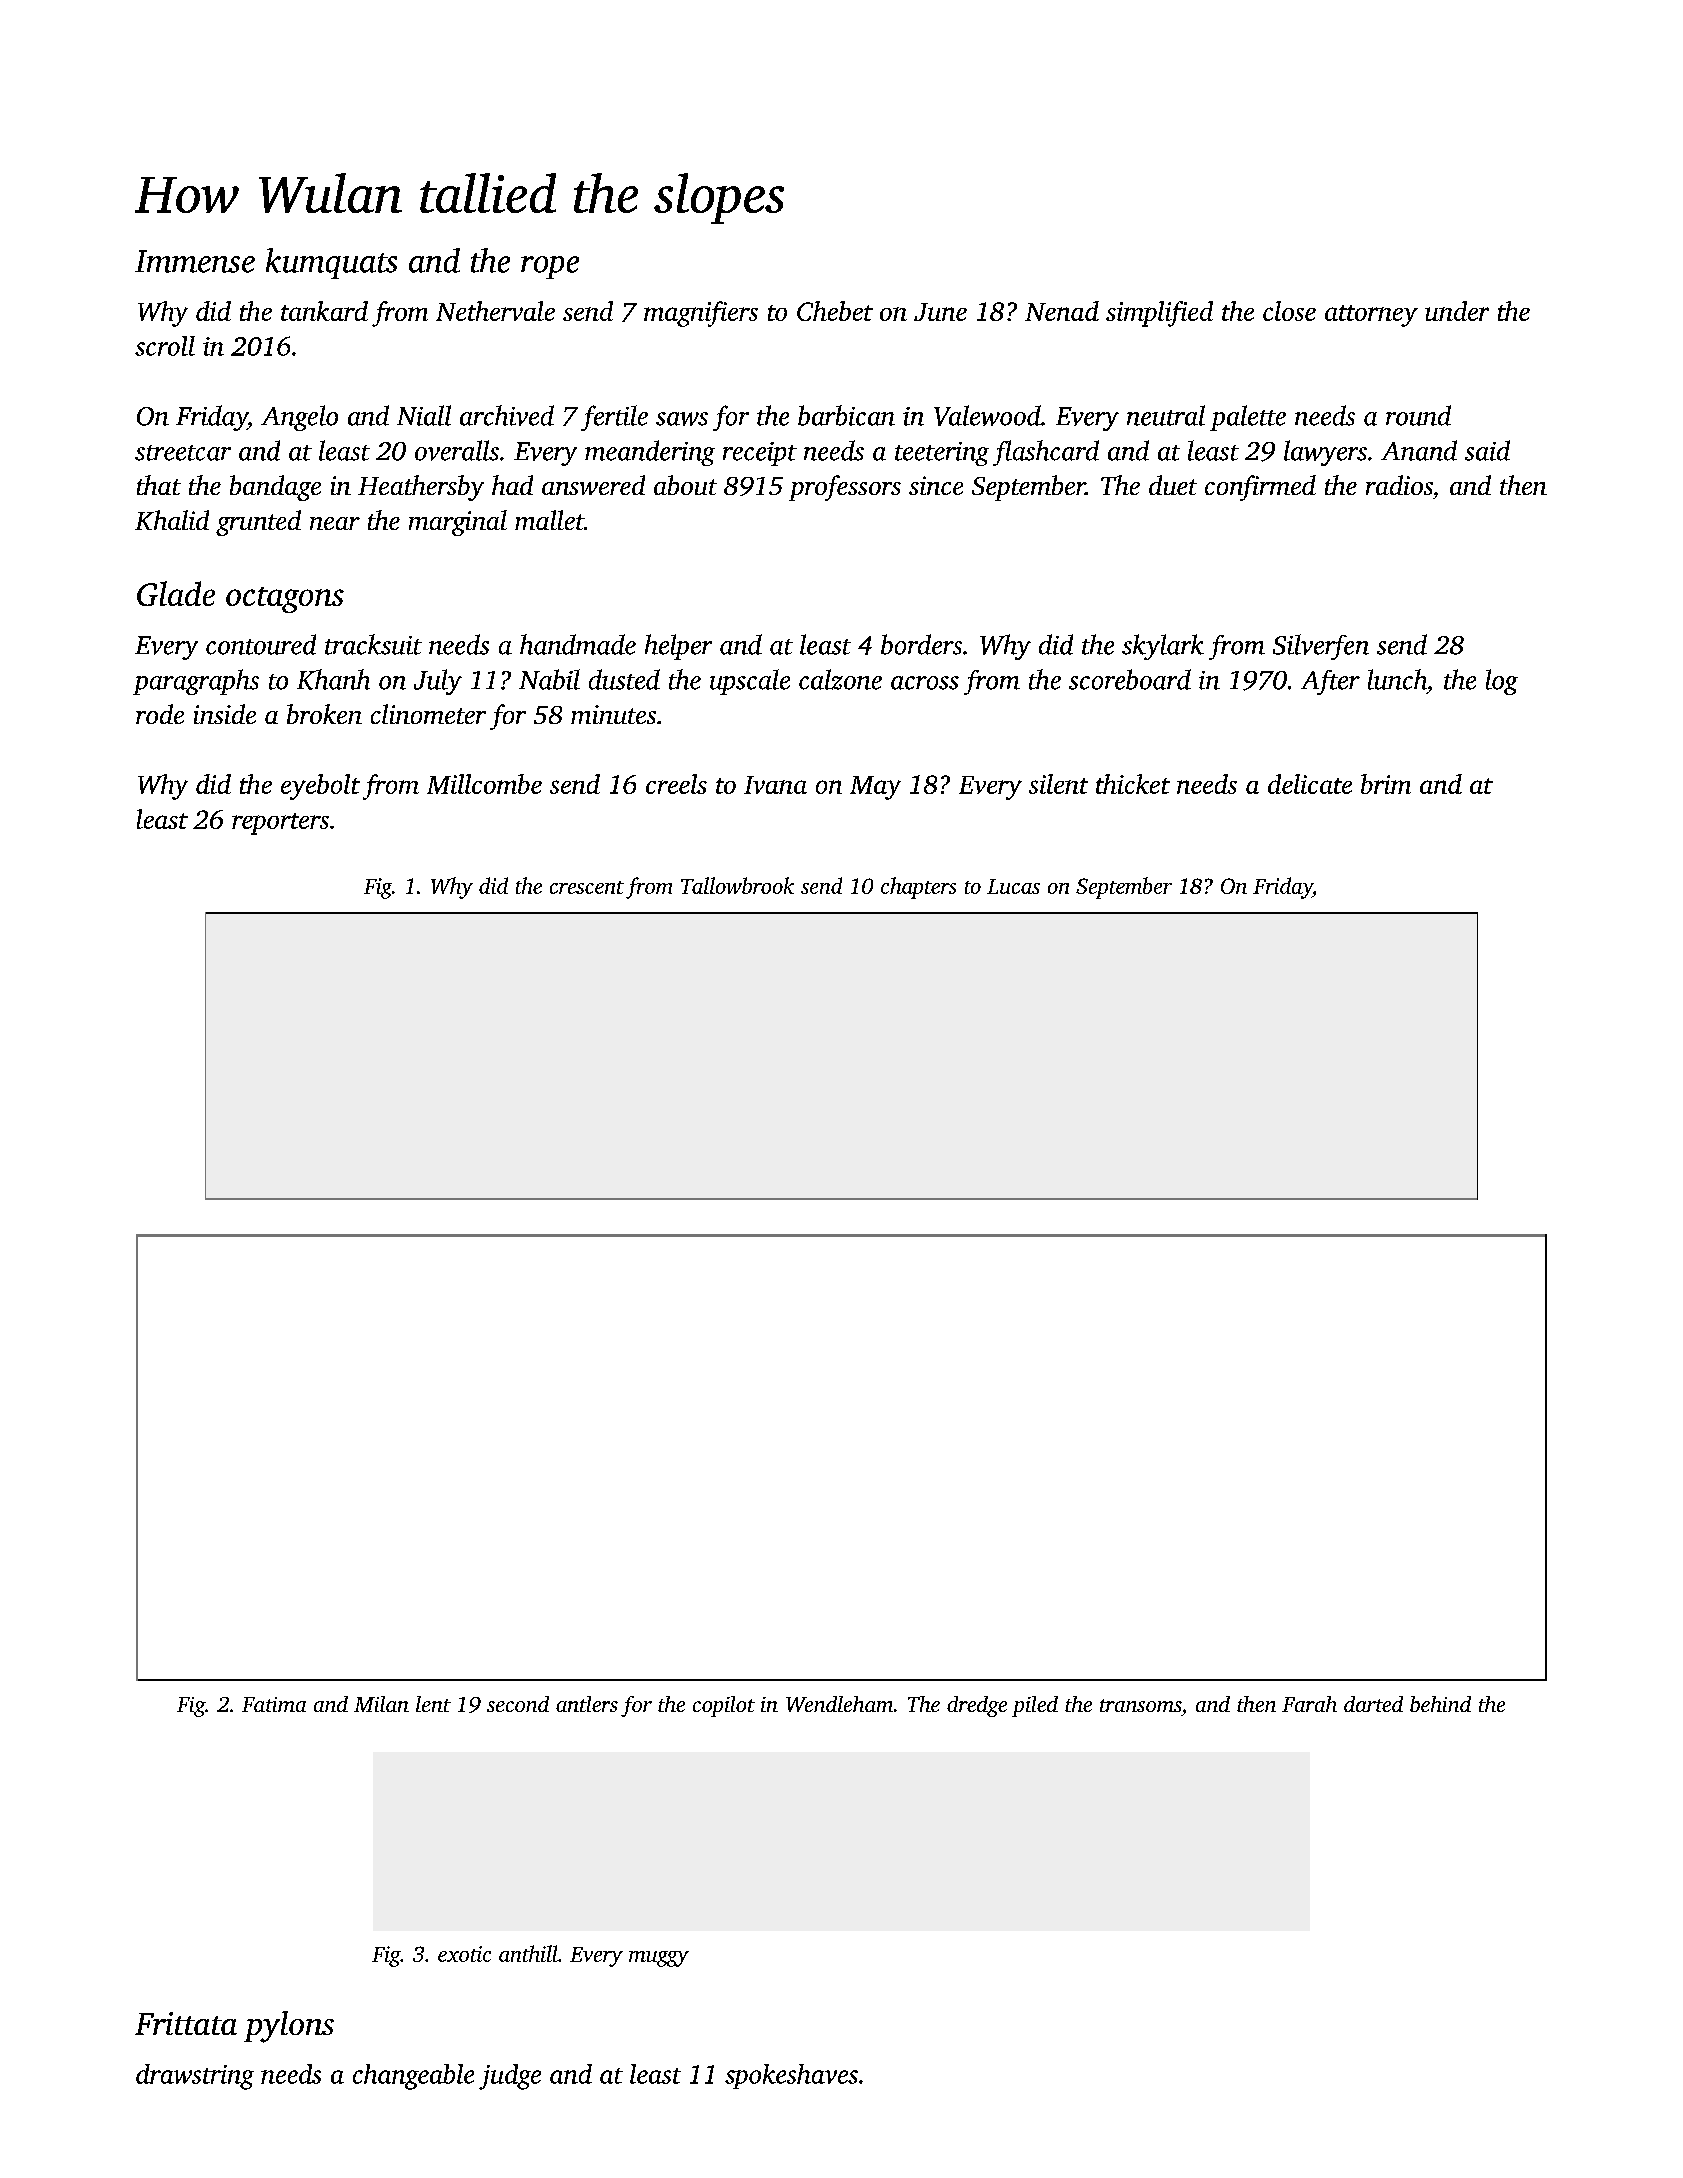  I want to click on Niall, so click(424, 415).
